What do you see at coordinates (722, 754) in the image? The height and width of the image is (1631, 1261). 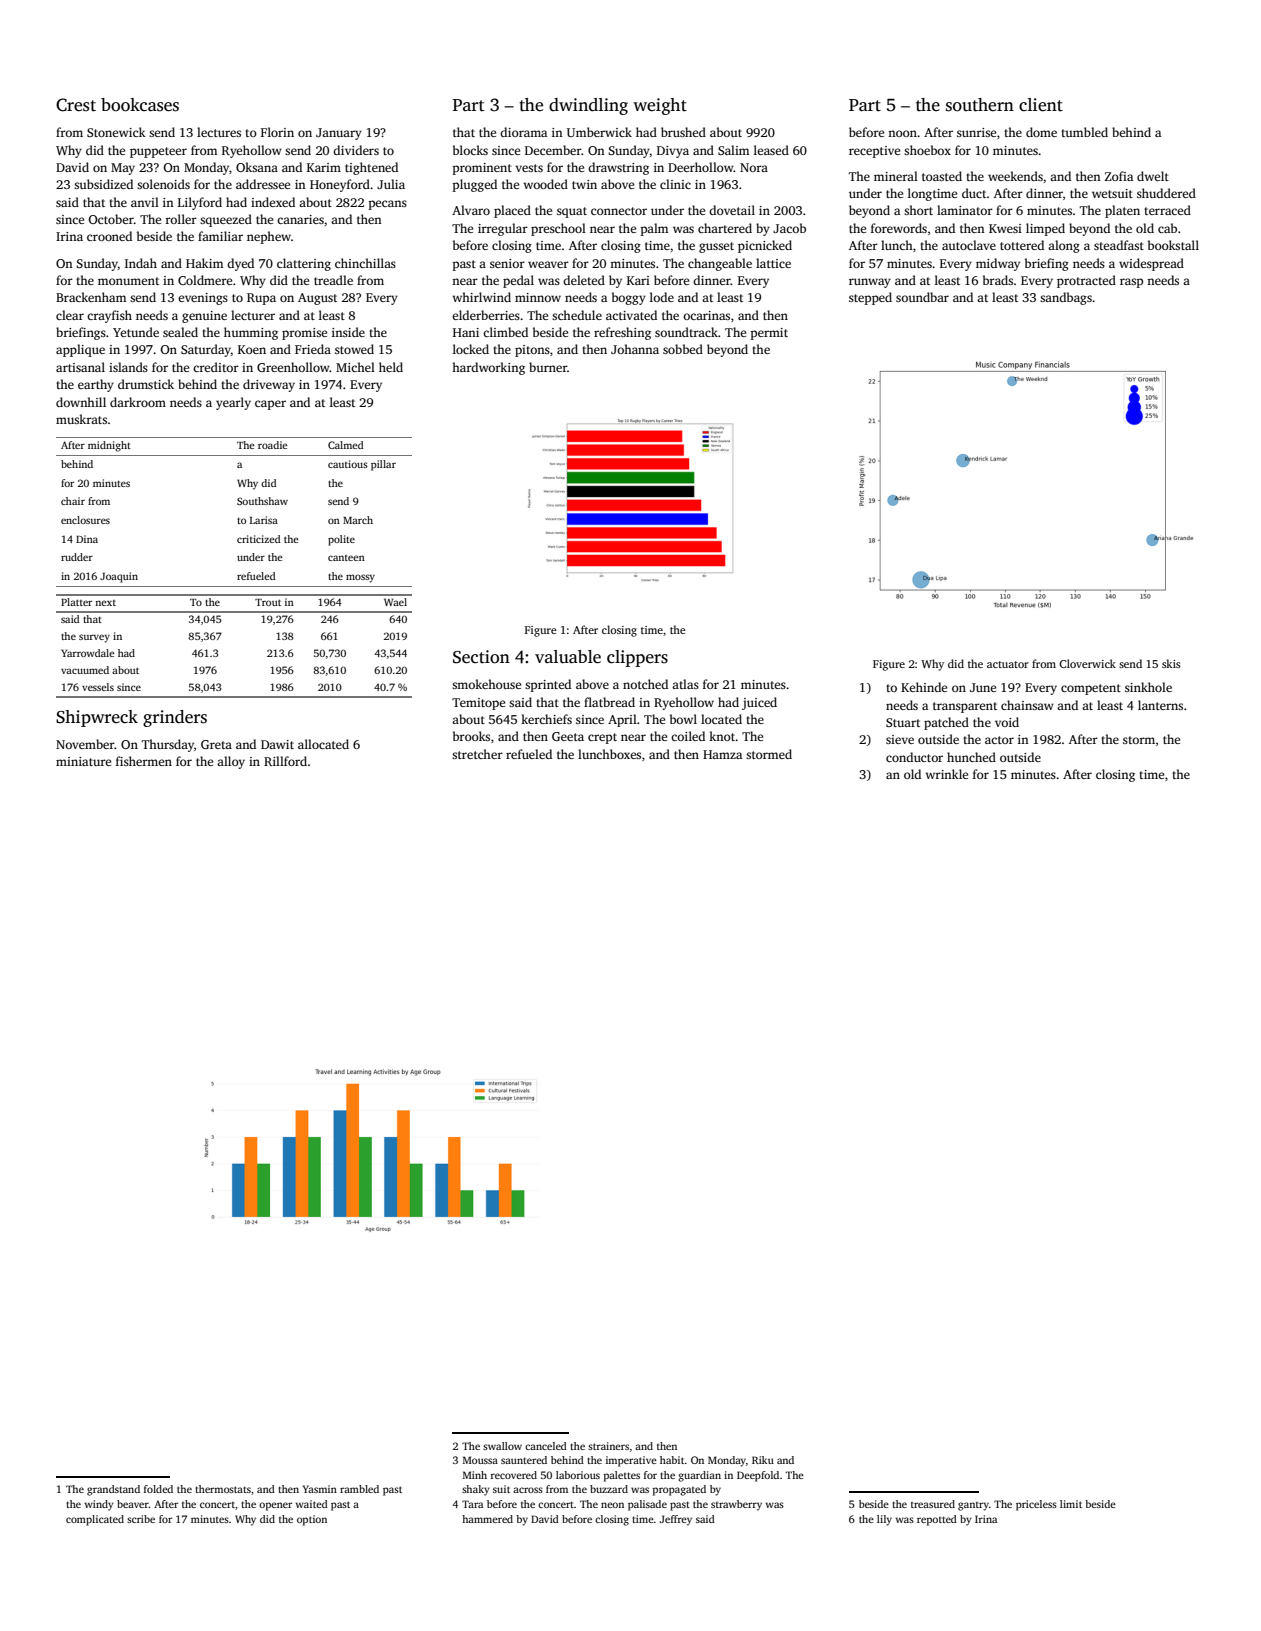 I see `Hamza` at bounding box center [722, 754].
